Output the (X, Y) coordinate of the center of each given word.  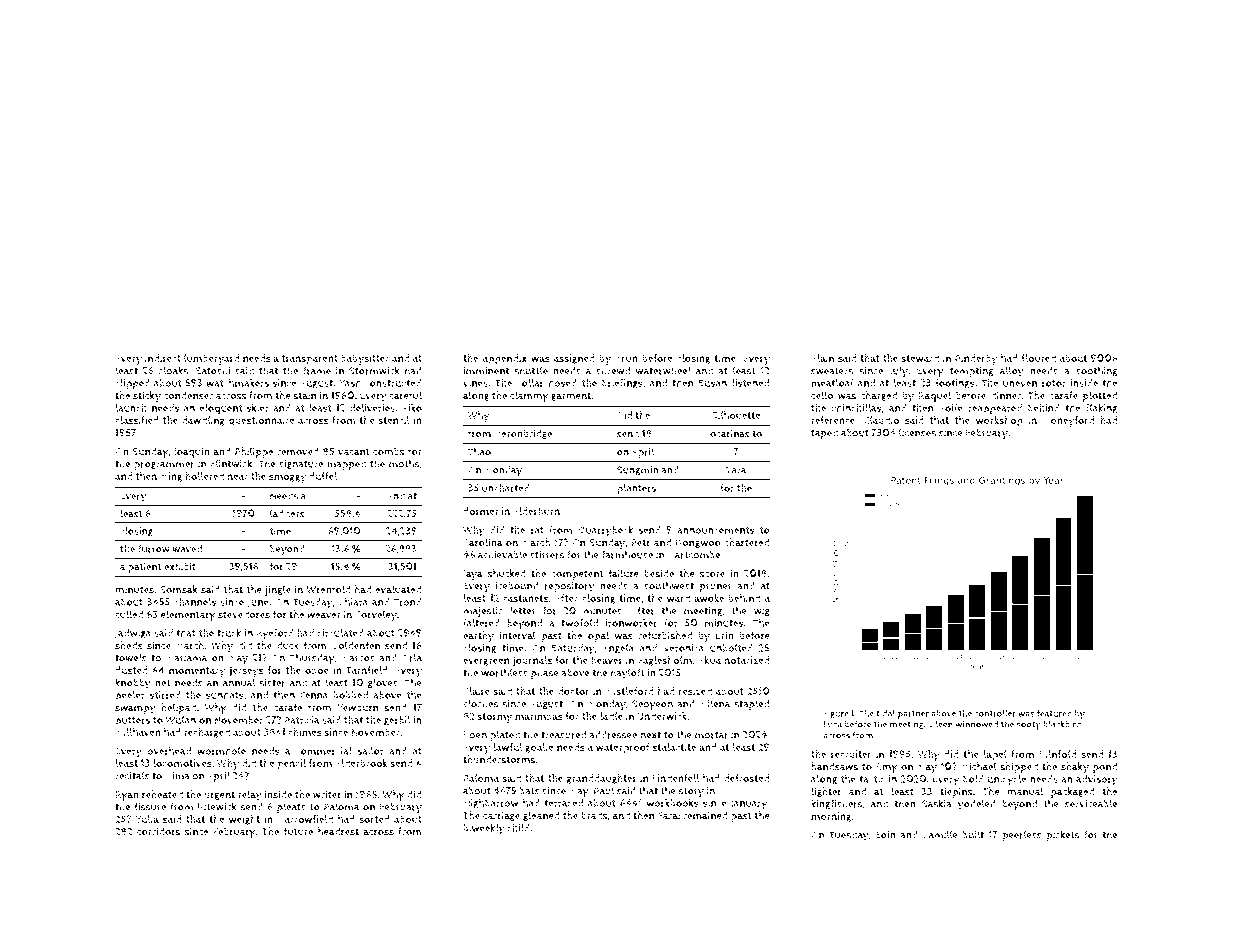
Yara (736, 470)
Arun (626, 359)
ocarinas (730, 434)
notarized (746, 660)
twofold (579, 623)
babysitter (365, 359)
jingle (278, 590)
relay (250, 795)
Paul (604, 790)
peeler (130, 696)
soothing (1097, 371)
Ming (171, 477)
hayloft (628, 674)
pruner (716, 588)
